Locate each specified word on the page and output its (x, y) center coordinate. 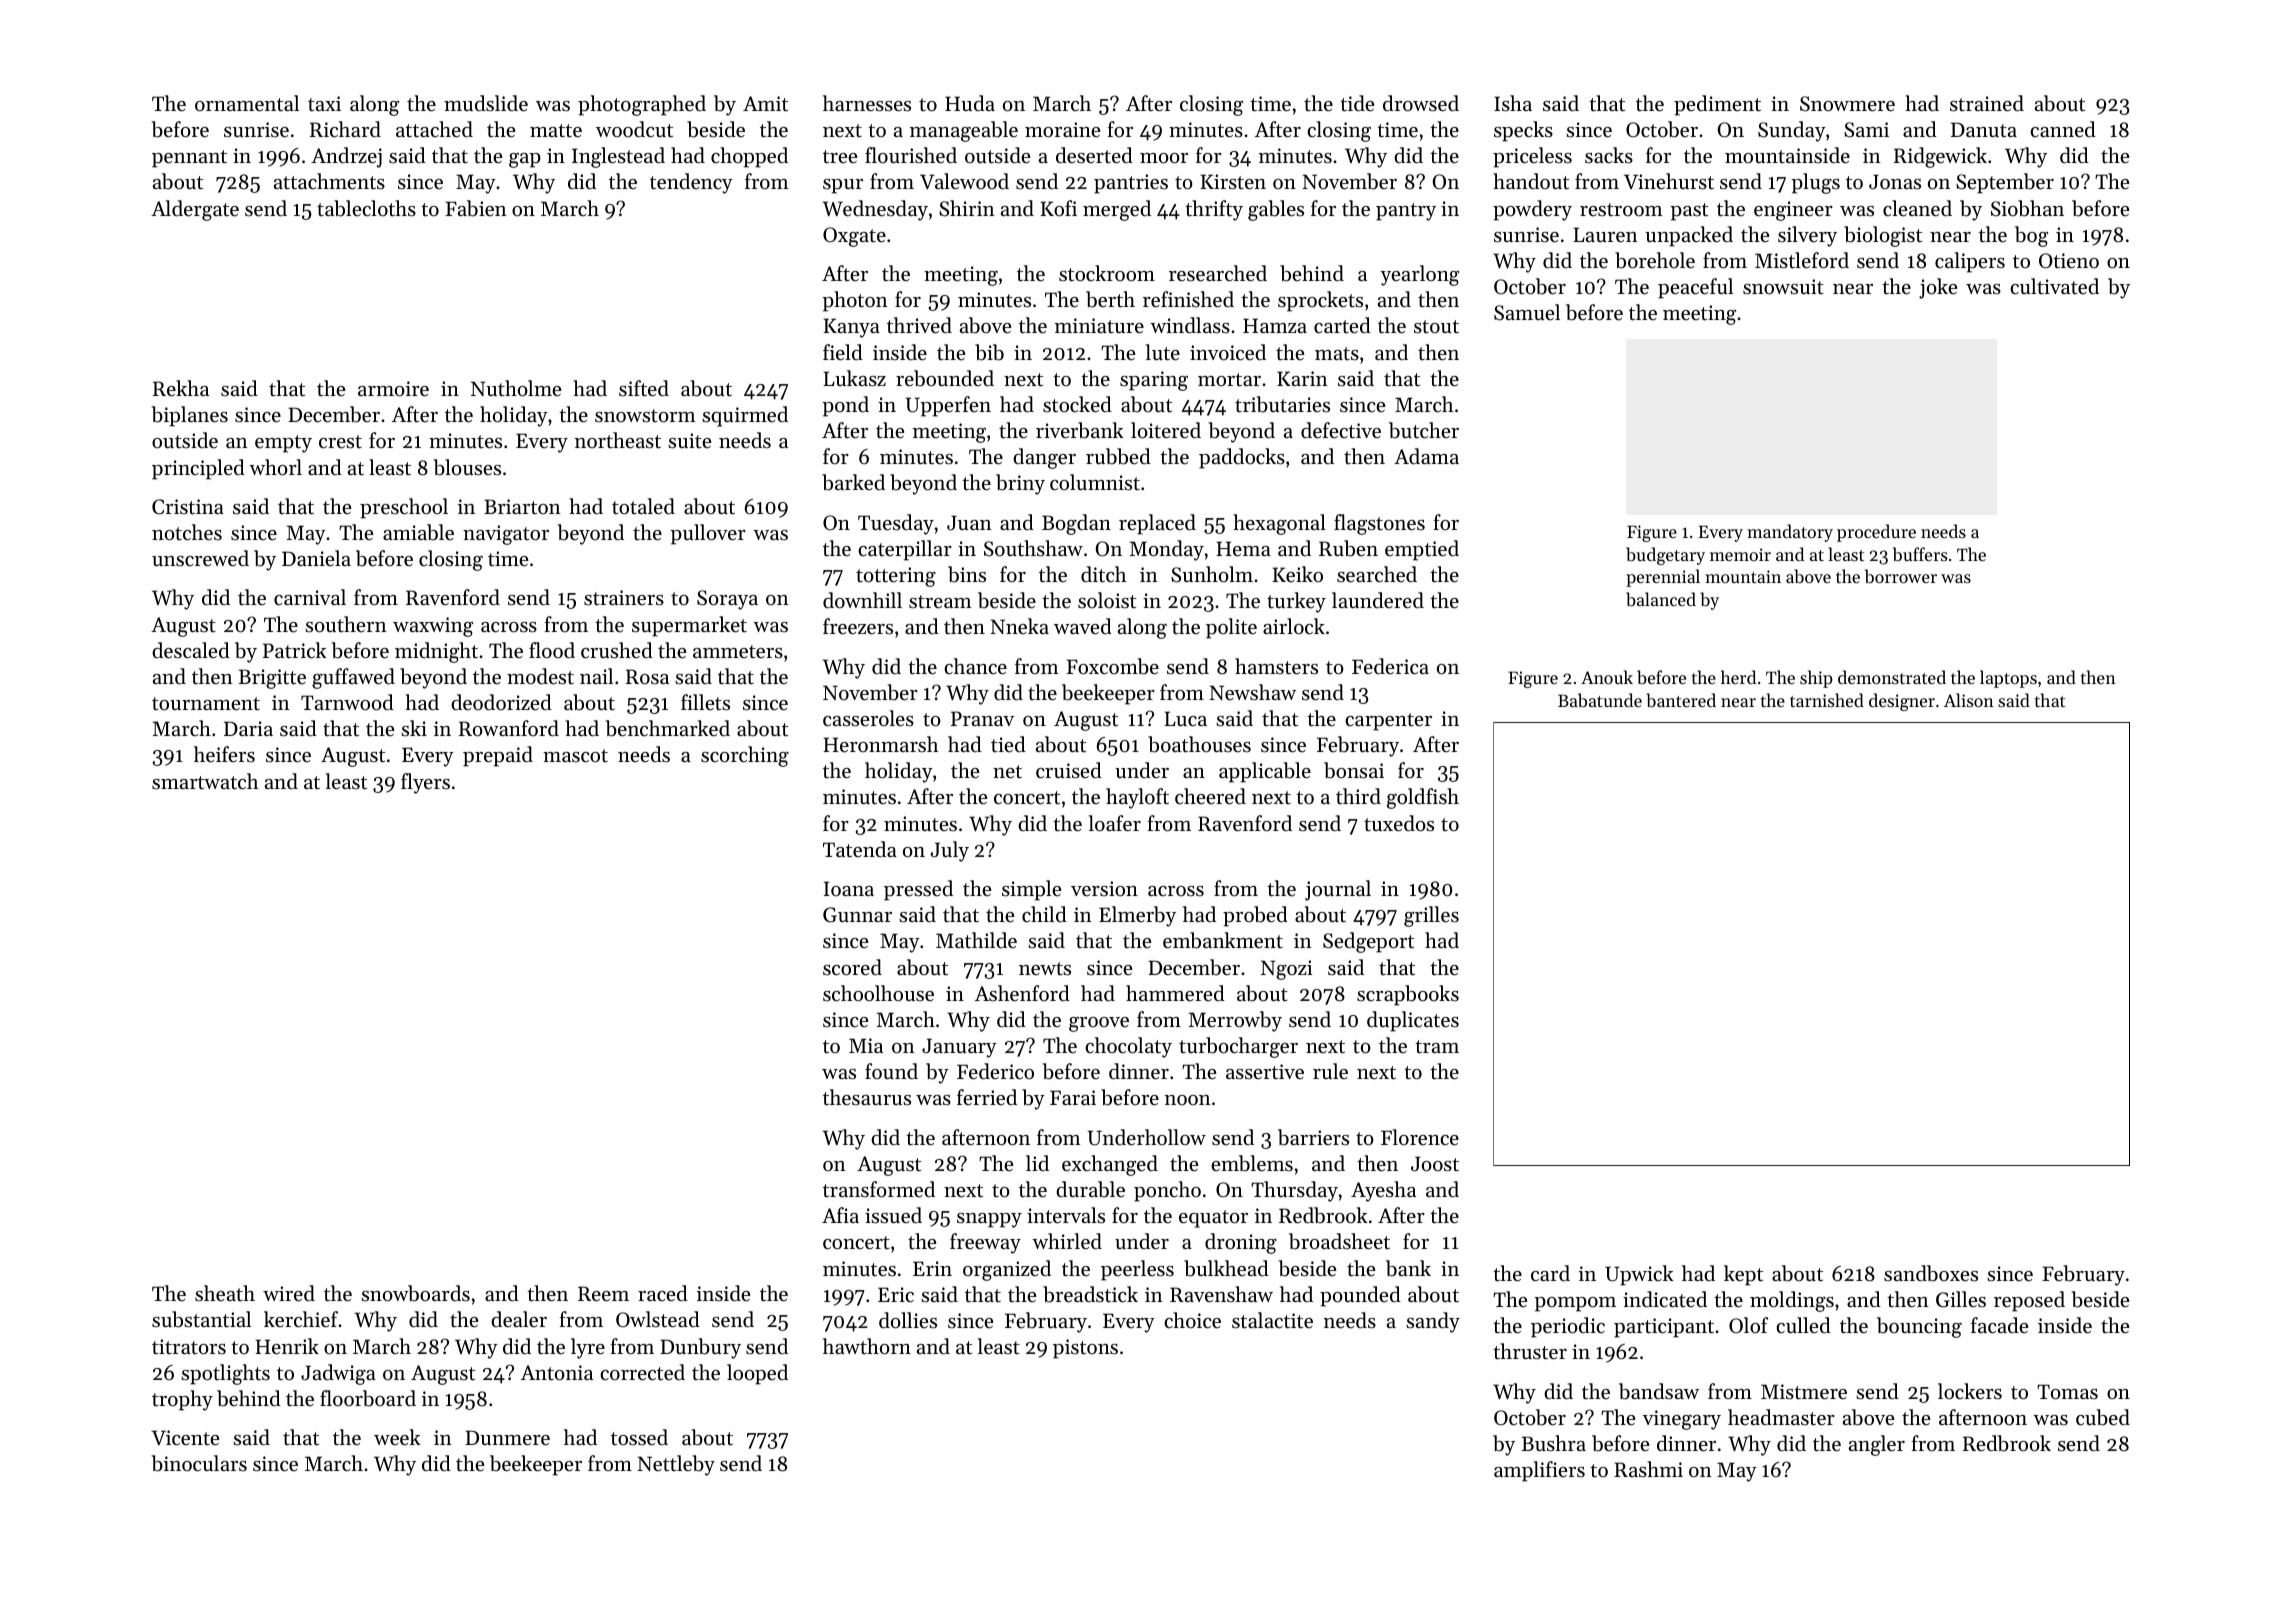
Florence (1420, 1137)
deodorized (501, 702)
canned (2063, 129)
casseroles (868, 718)
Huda (970, 103)
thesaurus (867, 1097)
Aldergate (195, 210)
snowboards (415, 1293)
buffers (1920, 554)
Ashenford (1022, 993)
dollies (908, 1320)
